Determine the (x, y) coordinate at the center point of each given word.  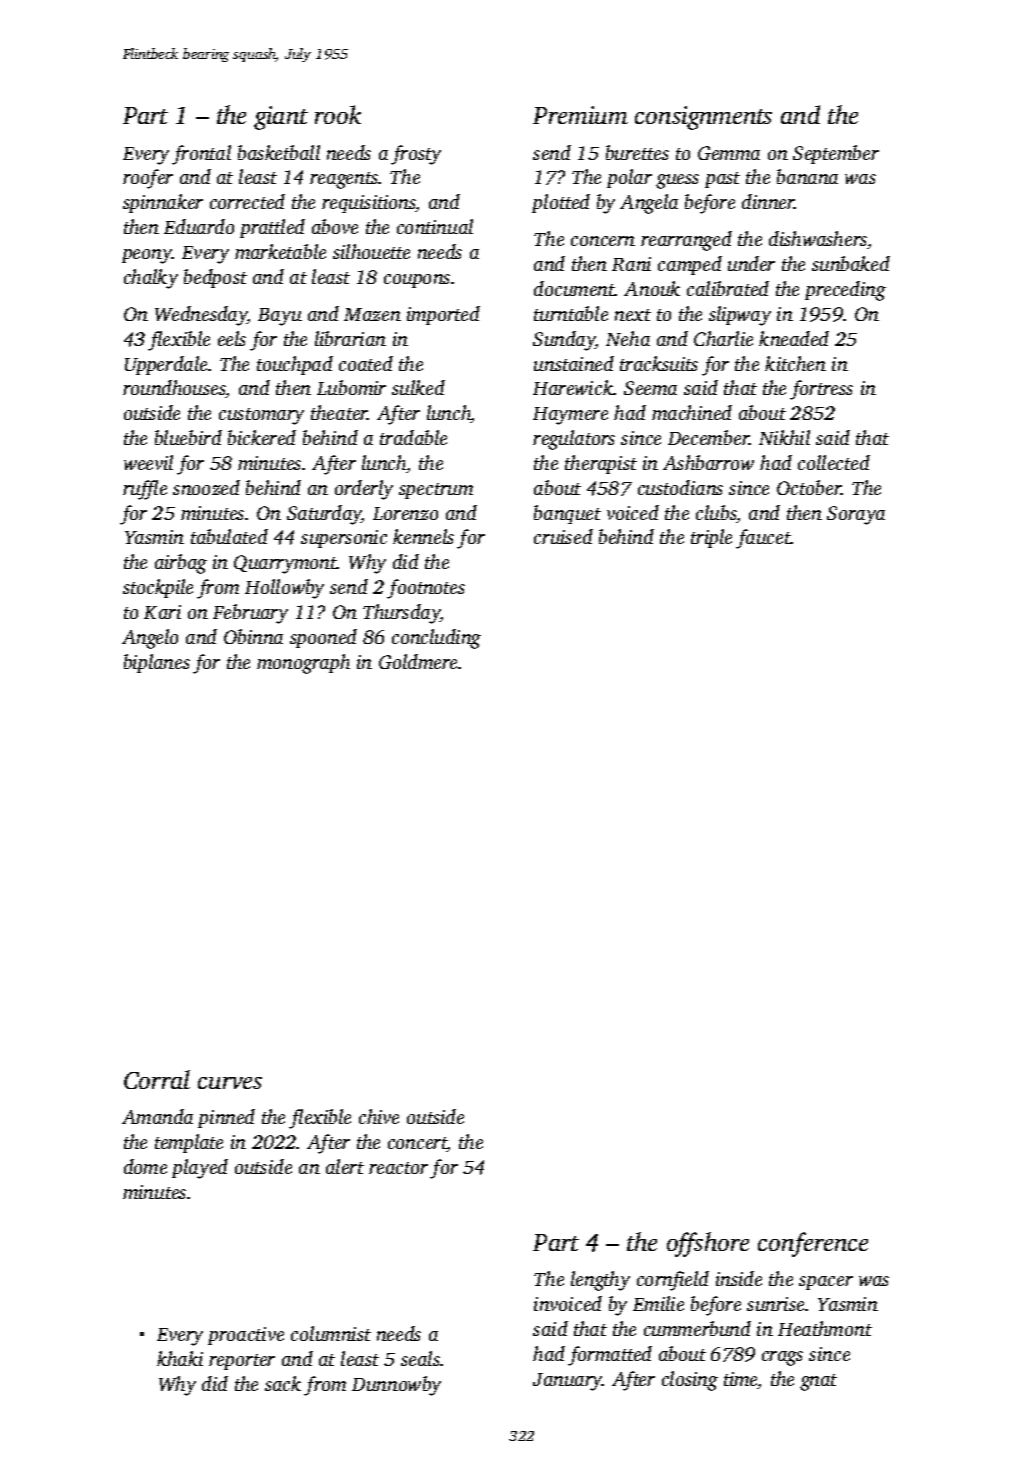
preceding (845, 291)
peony (147, 256)
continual (435, 226)
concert (417, 1144)
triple (711, 538)
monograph (303, 664)
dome (145, 1166)
